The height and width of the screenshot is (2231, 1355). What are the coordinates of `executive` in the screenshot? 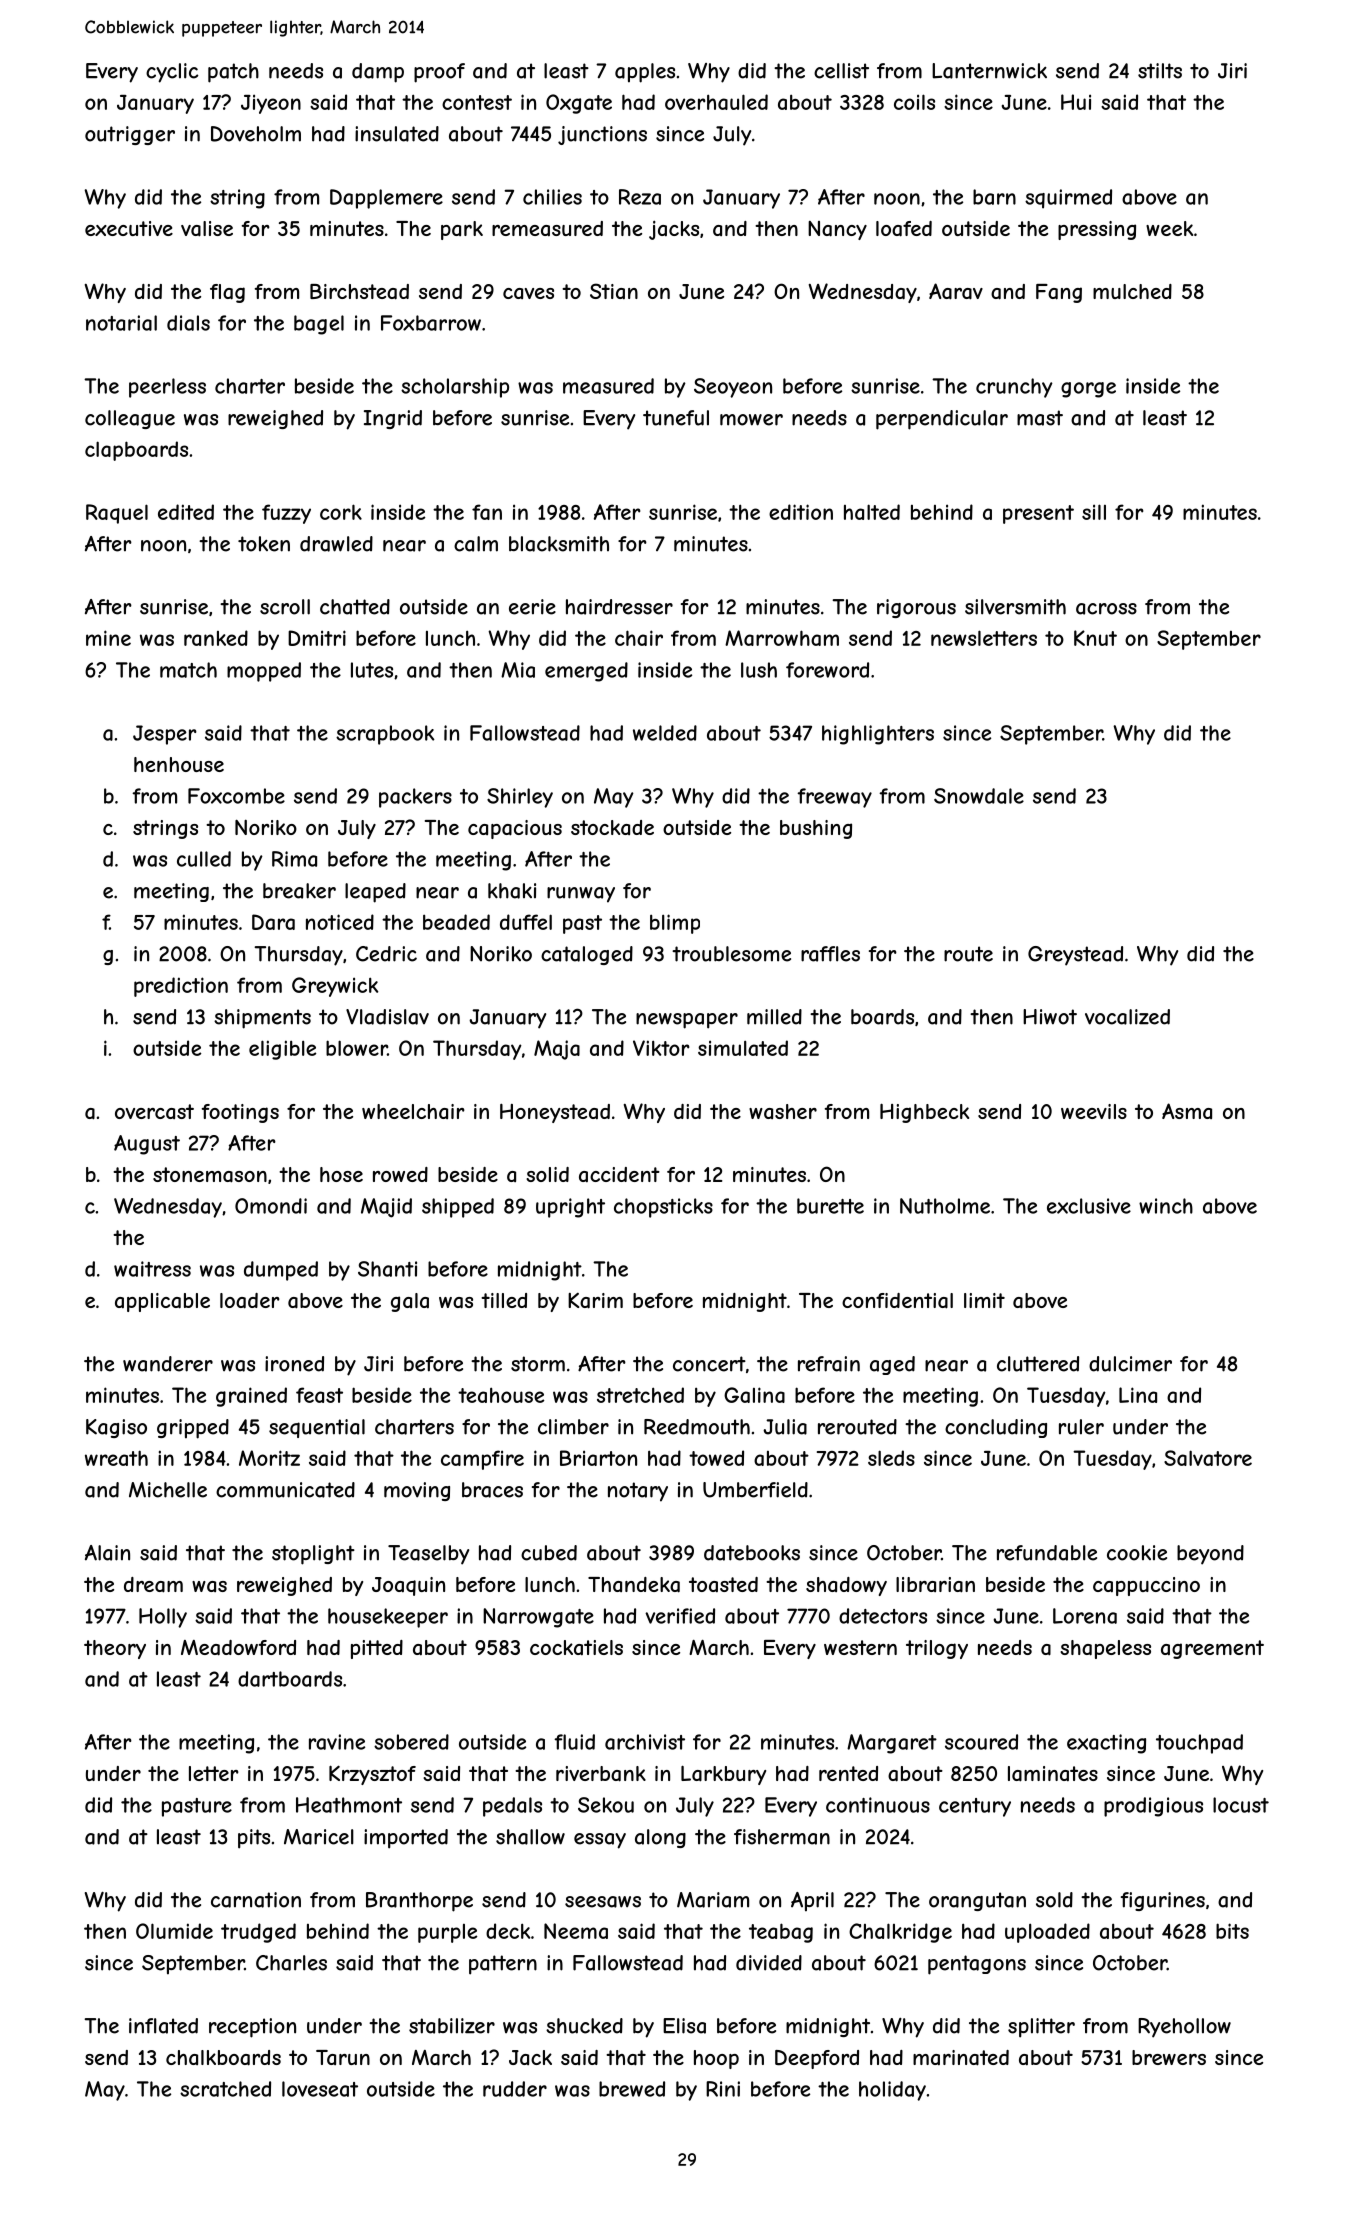 It's located at (129, 228).
